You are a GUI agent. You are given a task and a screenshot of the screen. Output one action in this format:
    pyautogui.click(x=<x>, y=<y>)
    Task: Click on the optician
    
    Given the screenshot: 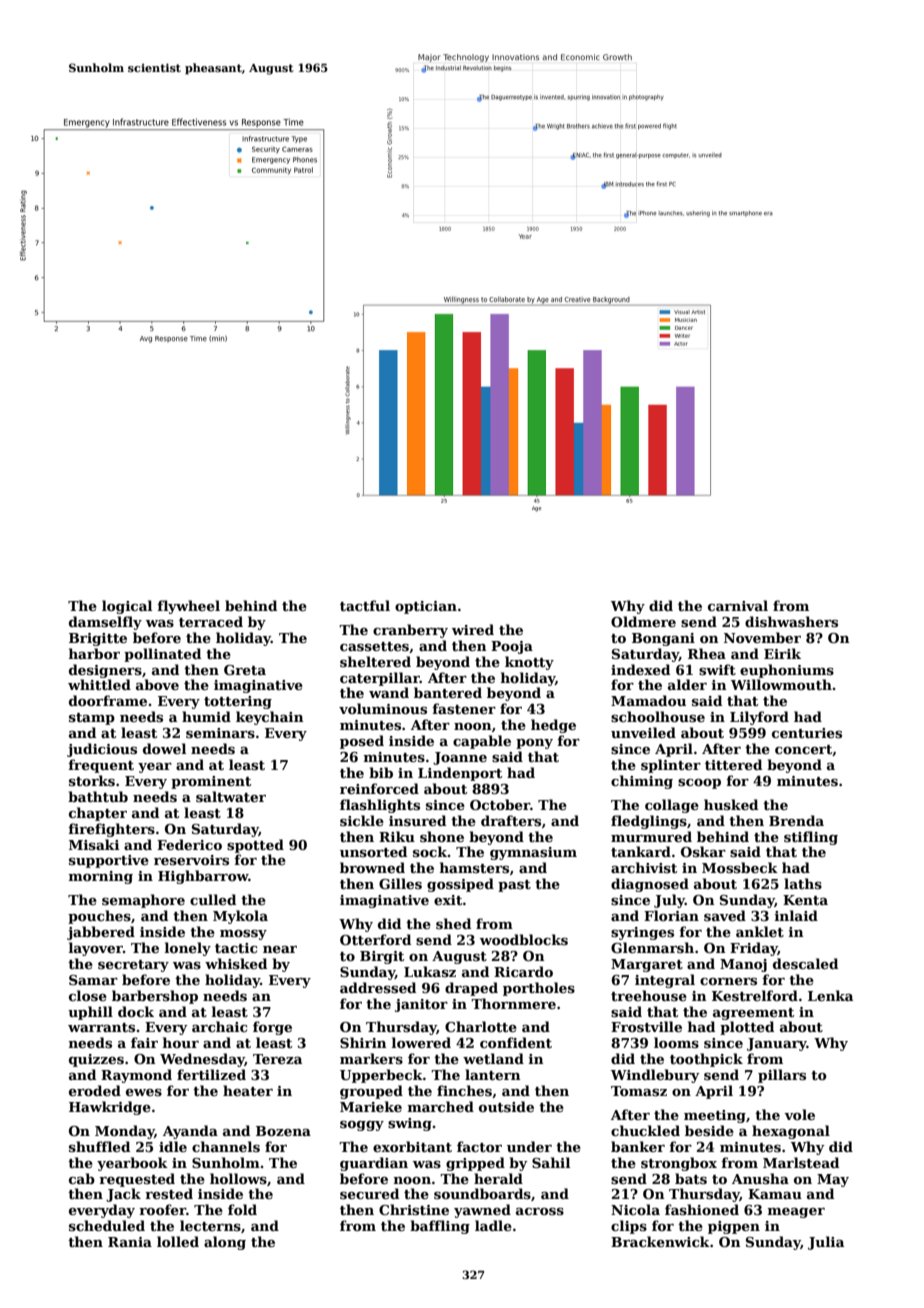 What is the action you would take?
    pyautogui.click(x=426, y=607)
